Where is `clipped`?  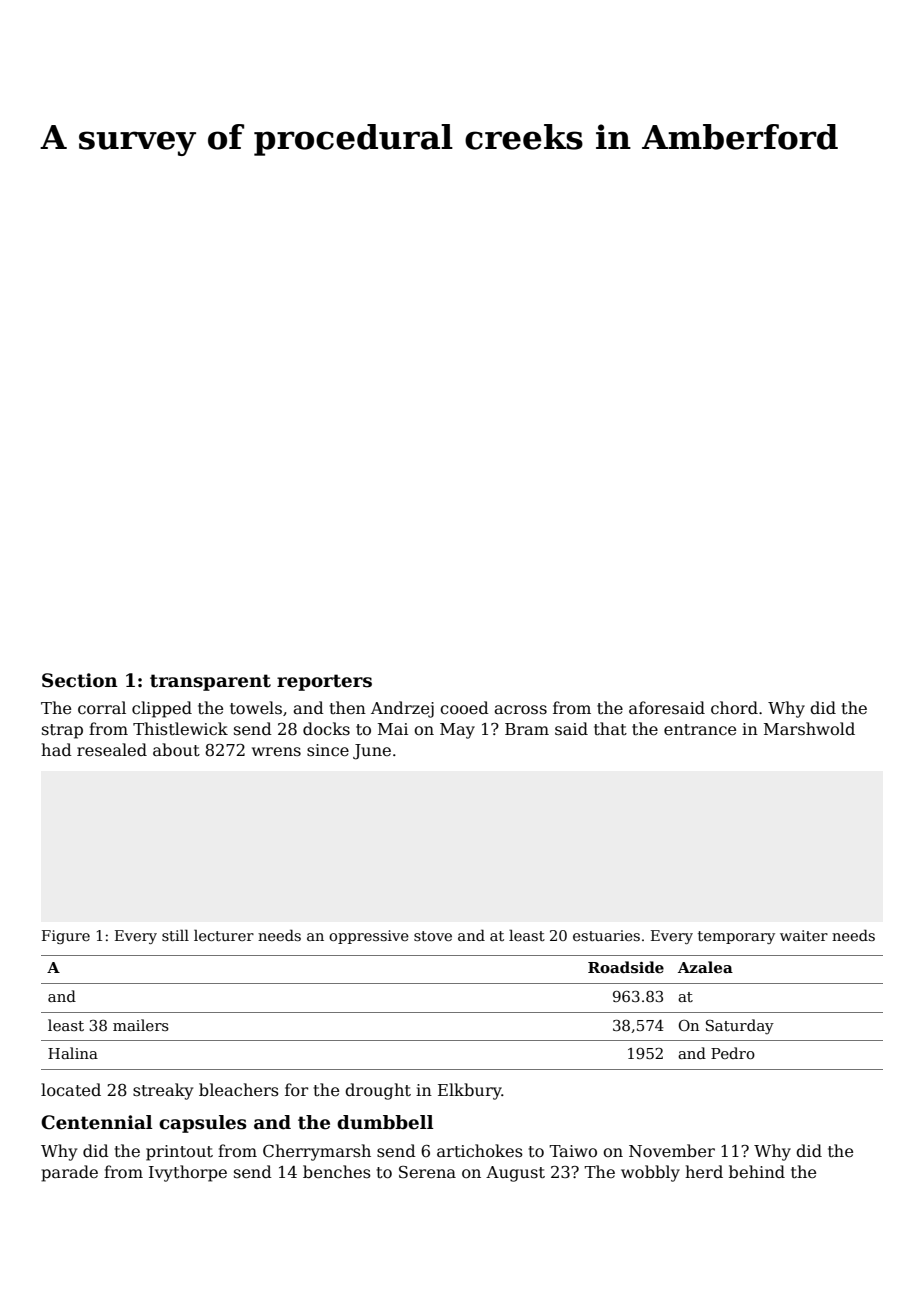 clipped is located at coordinates (162, 709).
